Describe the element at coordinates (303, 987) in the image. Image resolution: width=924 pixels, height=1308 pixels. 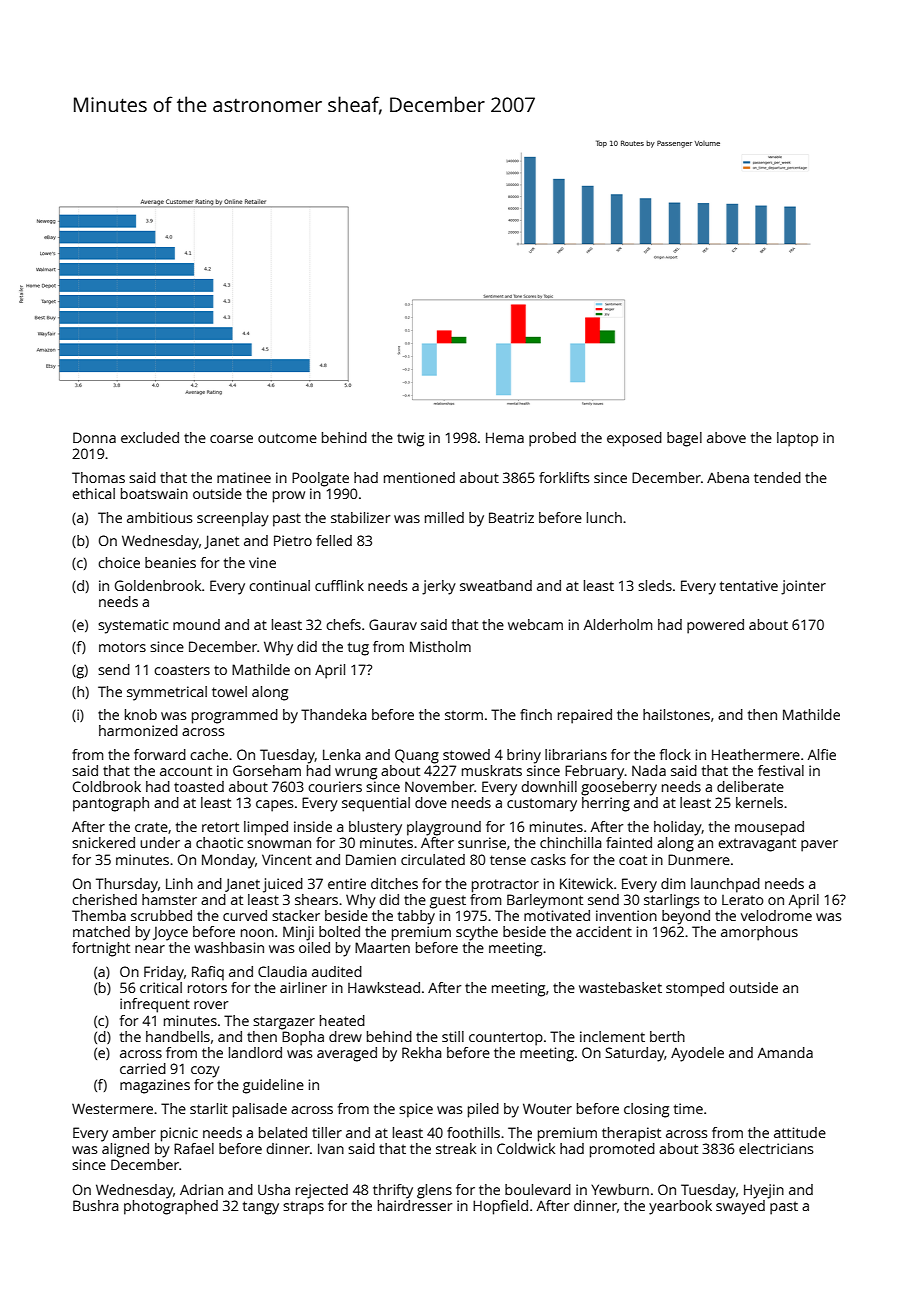
I see `airliner` at that location.
